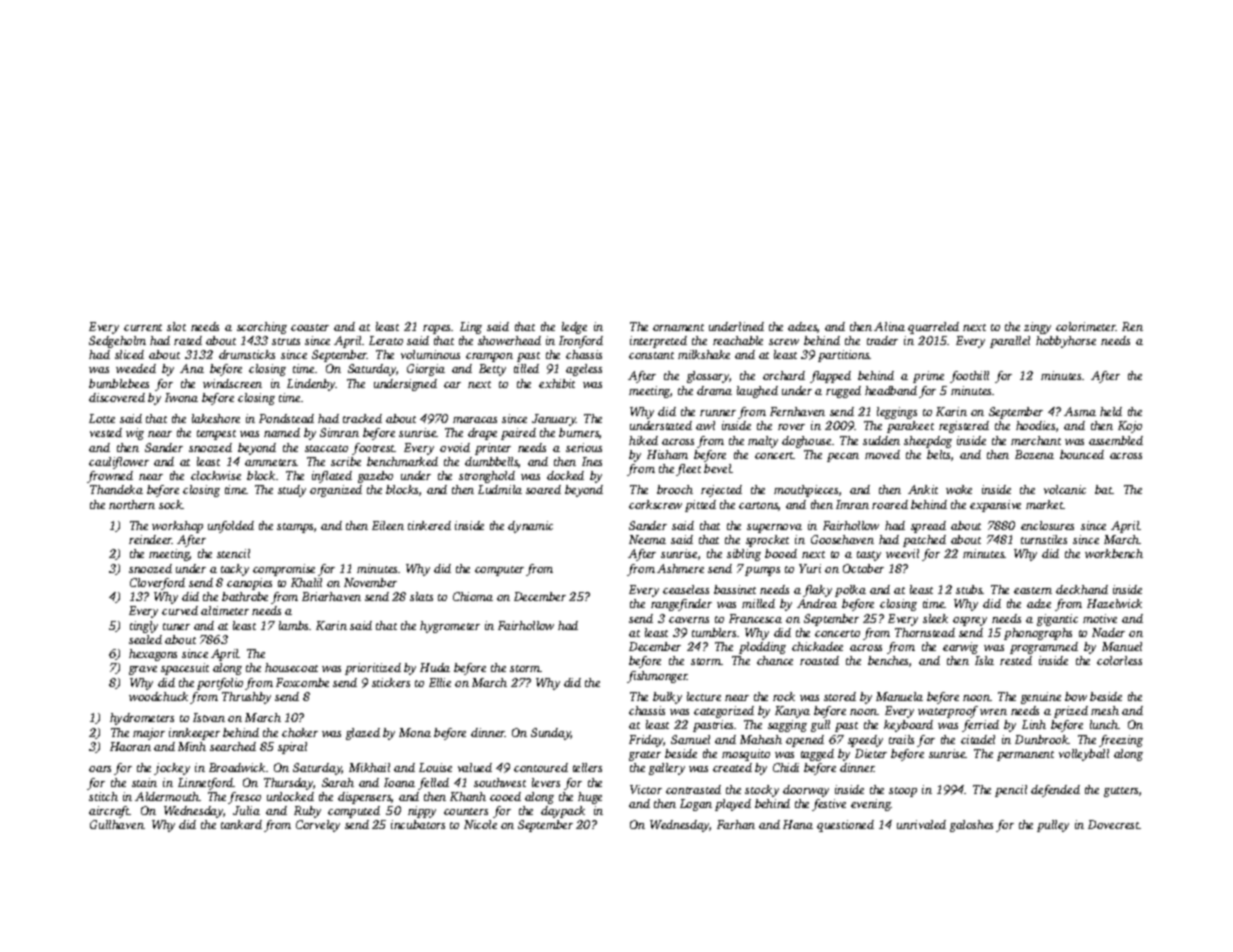  What do you see at coordinates (246, 698) in the image?
I see `Thrushby` at bounding box center [246, 698].
